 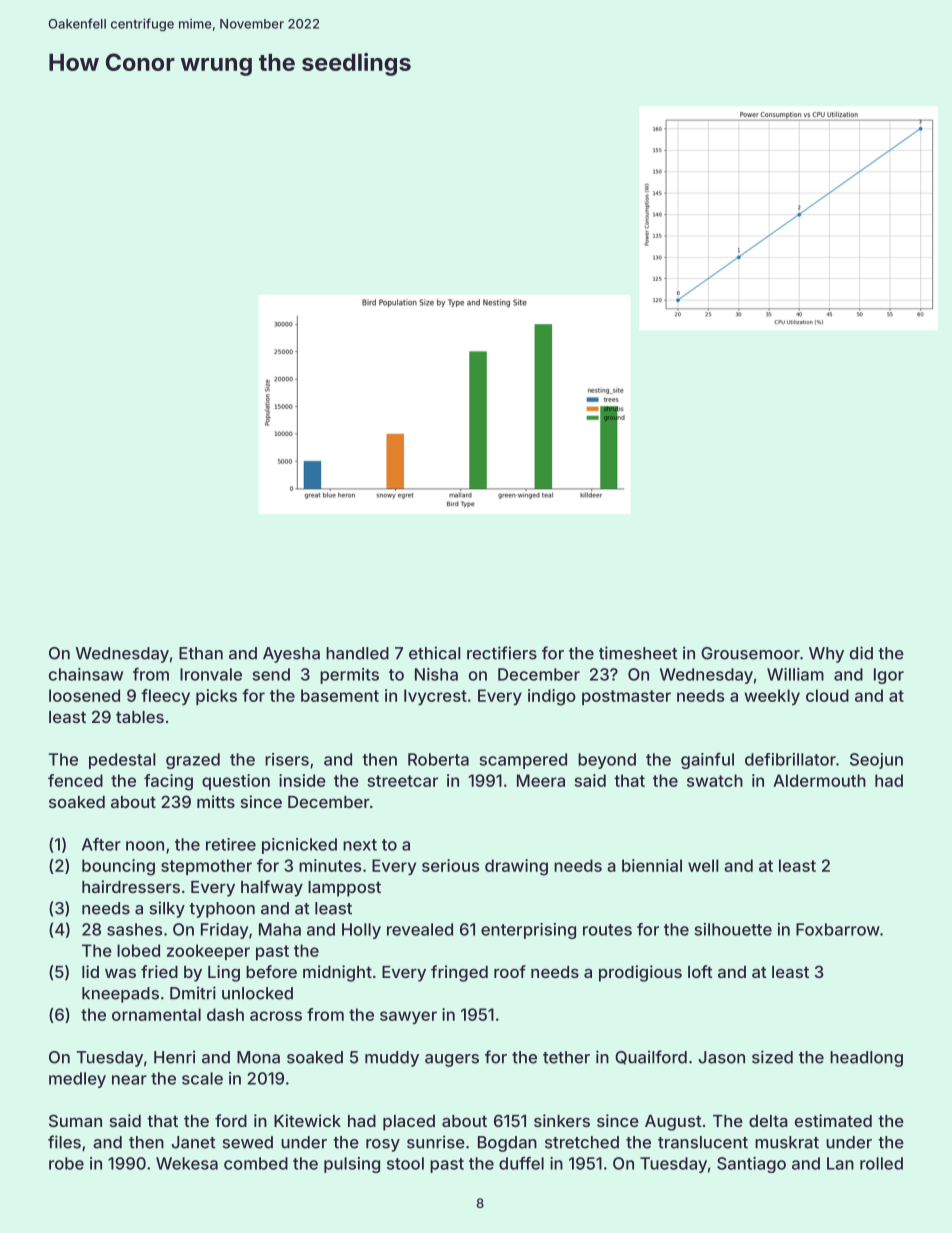 What do you see at coordinates (562, 1120) in the page?
I see `sinkers` at bounding box center [562, 1120].
